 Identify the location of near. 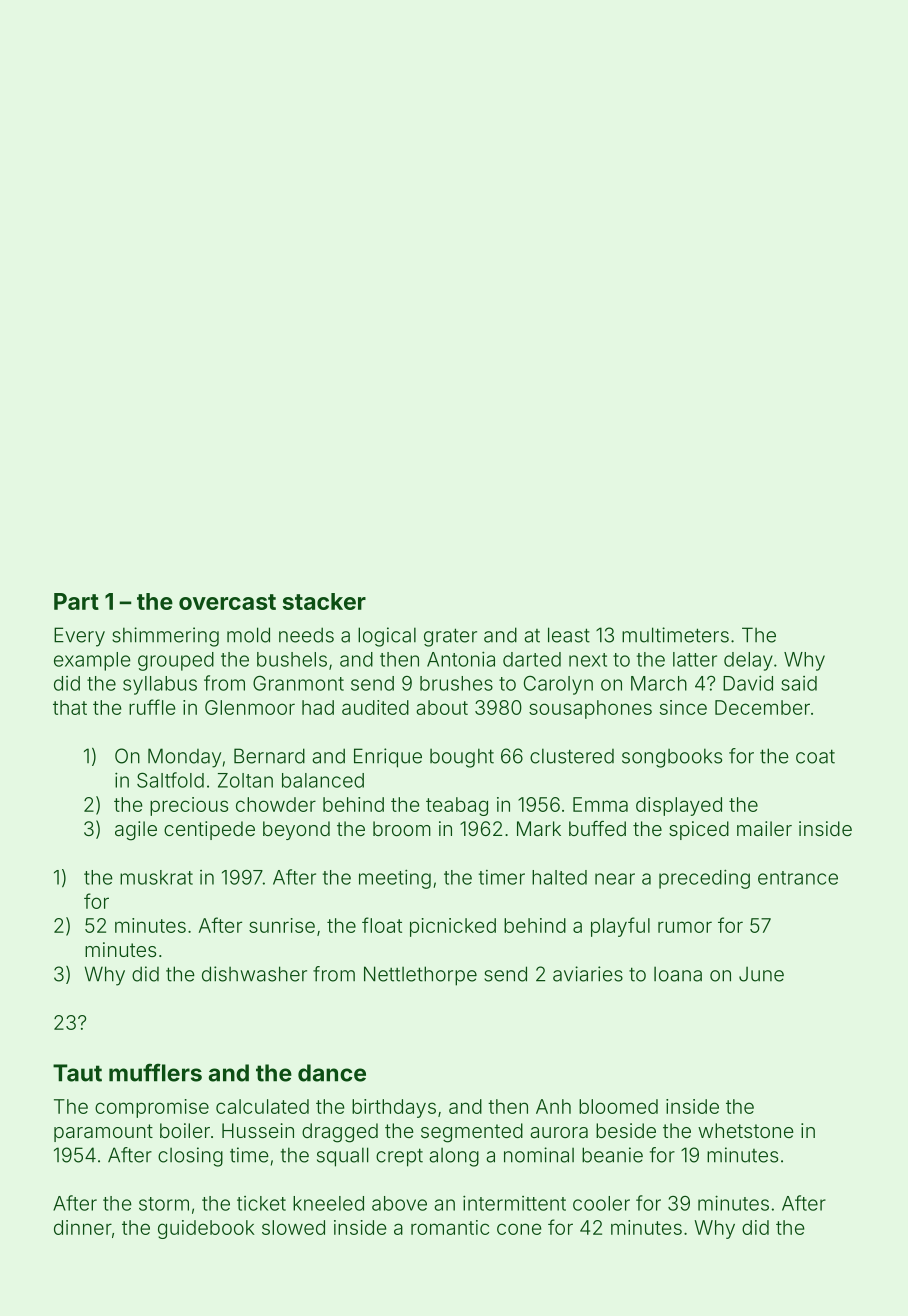
(615, 879).
